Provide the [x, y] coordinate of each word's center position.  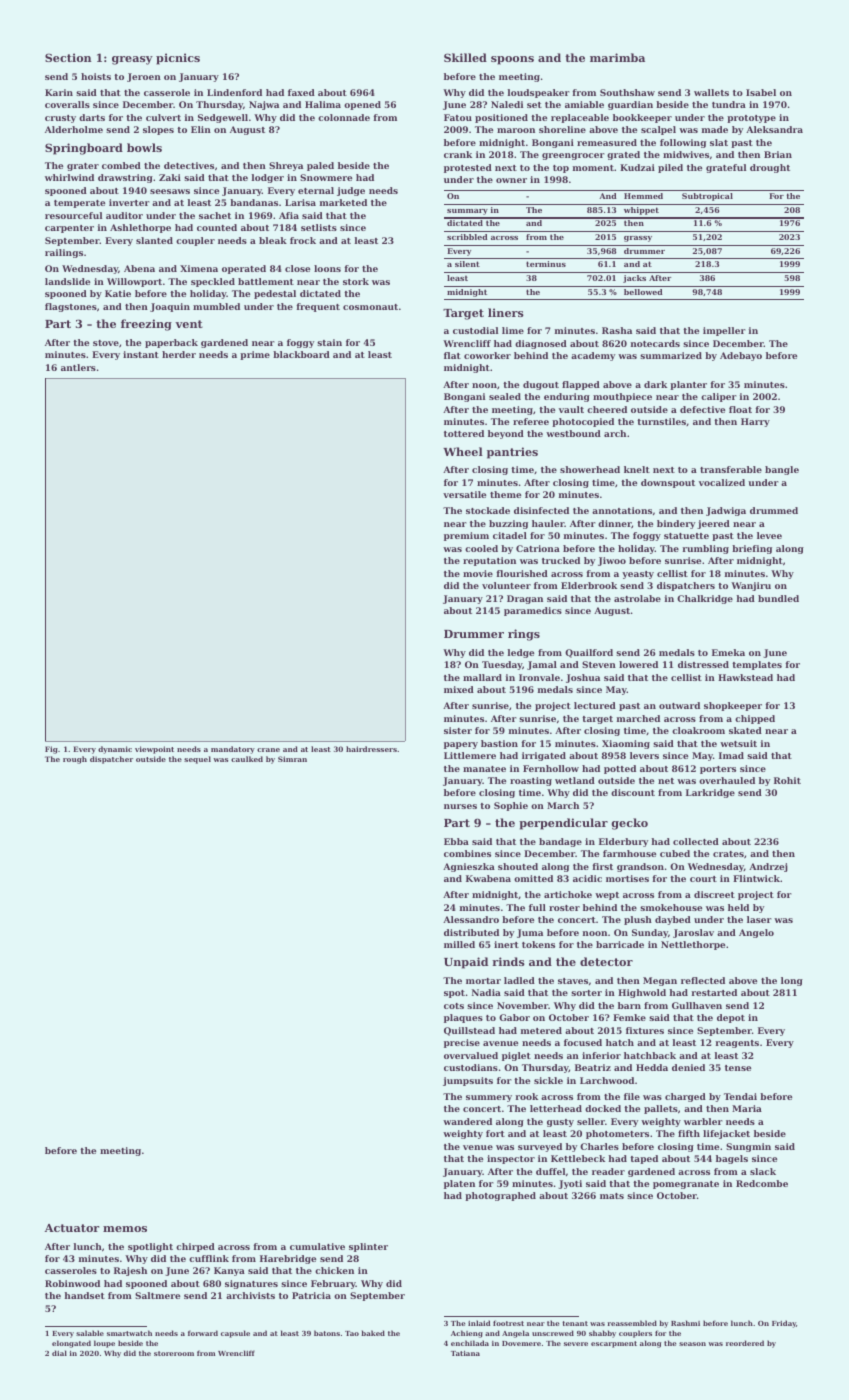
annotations [622, 510]
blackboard [301, 354]
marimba [617, 57]
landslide [67, 281]
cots [454, 1006]
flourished [522, 573]
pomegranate [686, 1185]
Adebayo [741, 356]
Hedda [652, 1067]
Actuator [72, 1228]
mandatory [233, 750]
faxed [301, 92]
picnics [178, 59]
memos [125, 1229]
